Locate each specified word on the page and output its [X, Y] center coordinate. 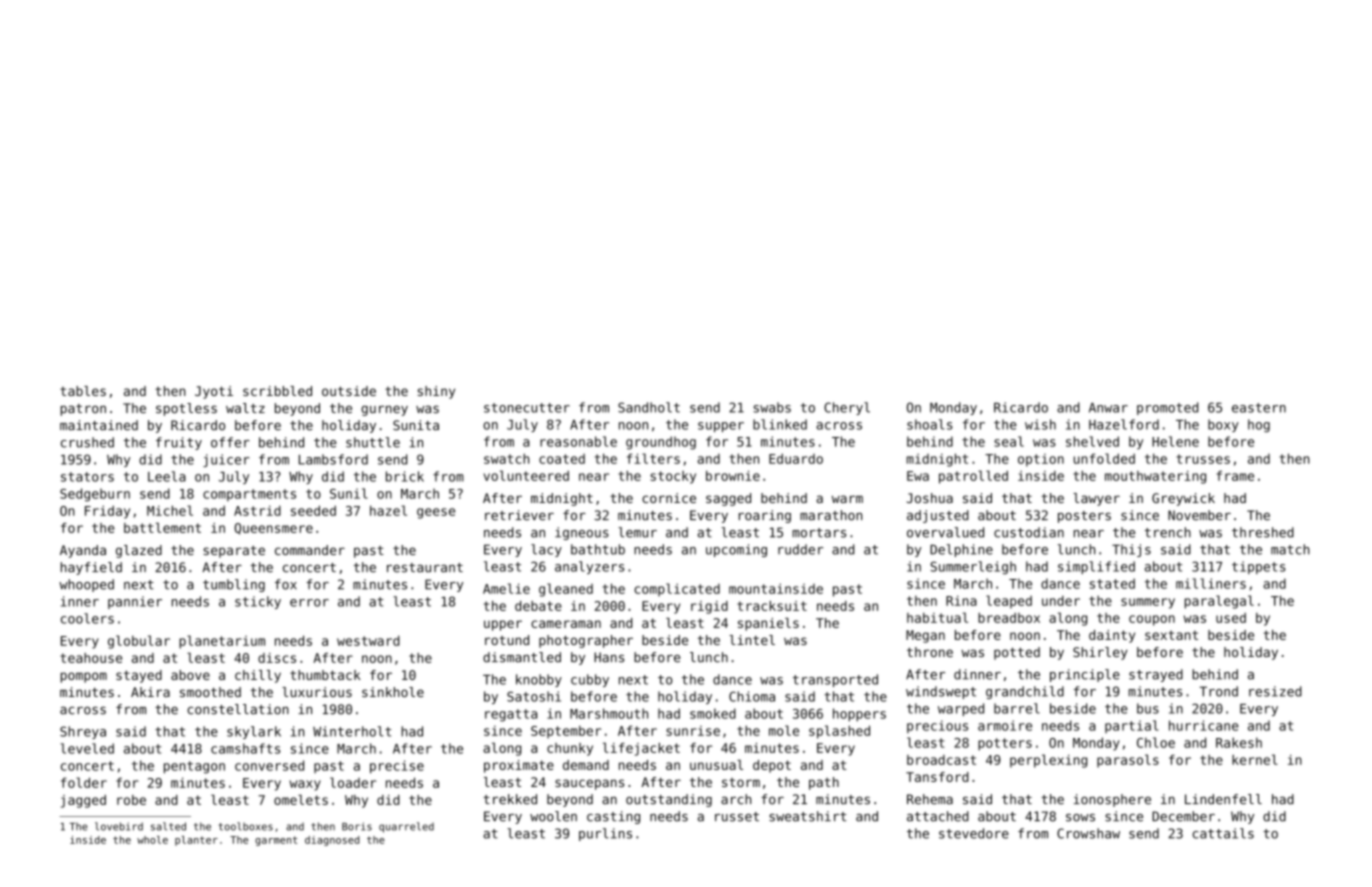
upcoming [736, 550]
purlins [605, 834]
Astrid [257, 510]
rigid [709, 607]
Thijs [1131, 550]
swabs [772, 407]
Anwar [1108, 408]
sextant [1171, 635]
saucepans [589, 784]
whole [152, 840]
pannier [135, 602]
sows [1080, 818]
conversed [269, 765]
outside [349, 391]
